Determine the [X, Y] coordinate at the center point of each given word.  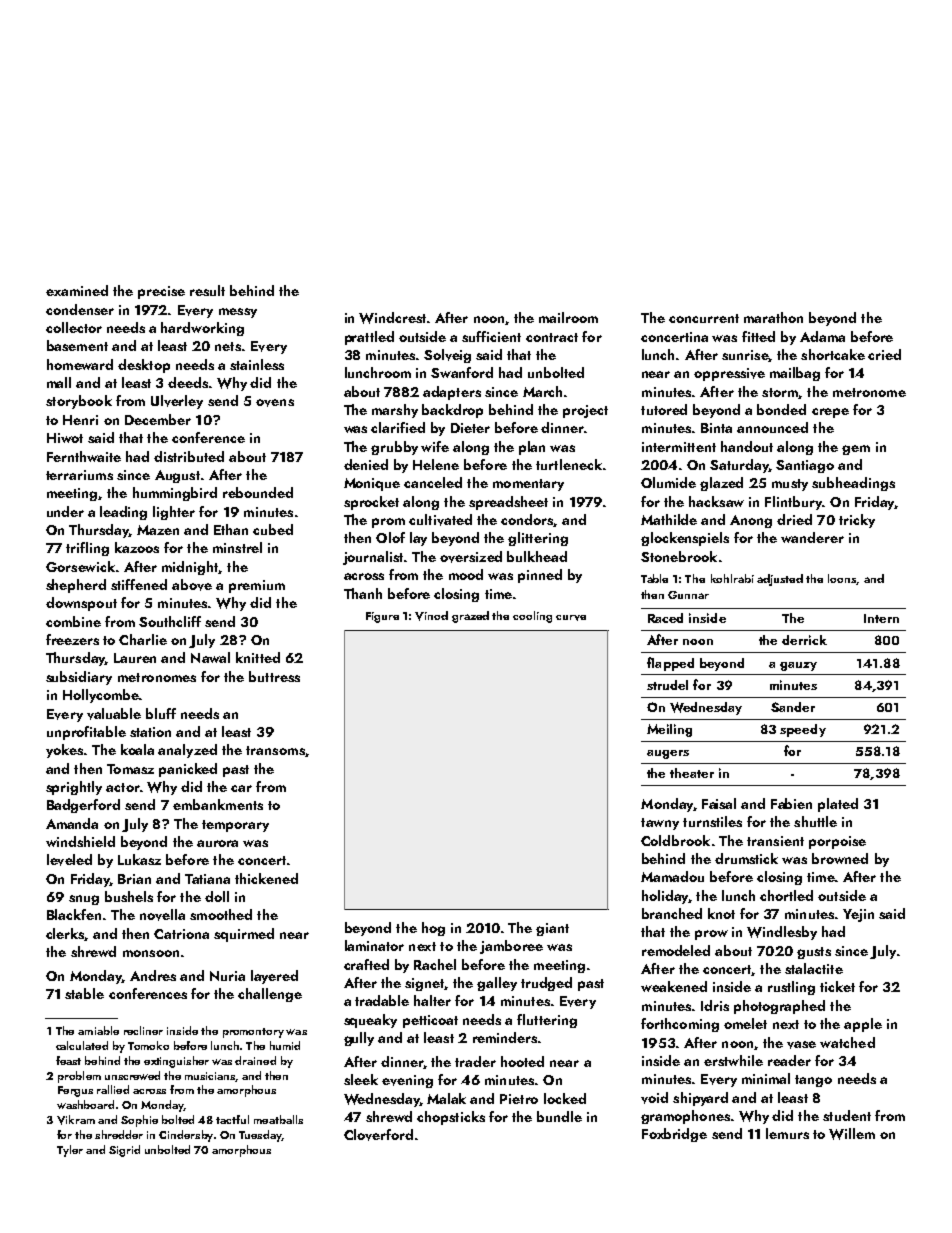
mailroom [568, 317]
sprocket [371, 503]
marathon [773, 317]
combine [73, 621]
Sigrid [124, 1151]
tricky [857, 521]
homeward [80, 364]
